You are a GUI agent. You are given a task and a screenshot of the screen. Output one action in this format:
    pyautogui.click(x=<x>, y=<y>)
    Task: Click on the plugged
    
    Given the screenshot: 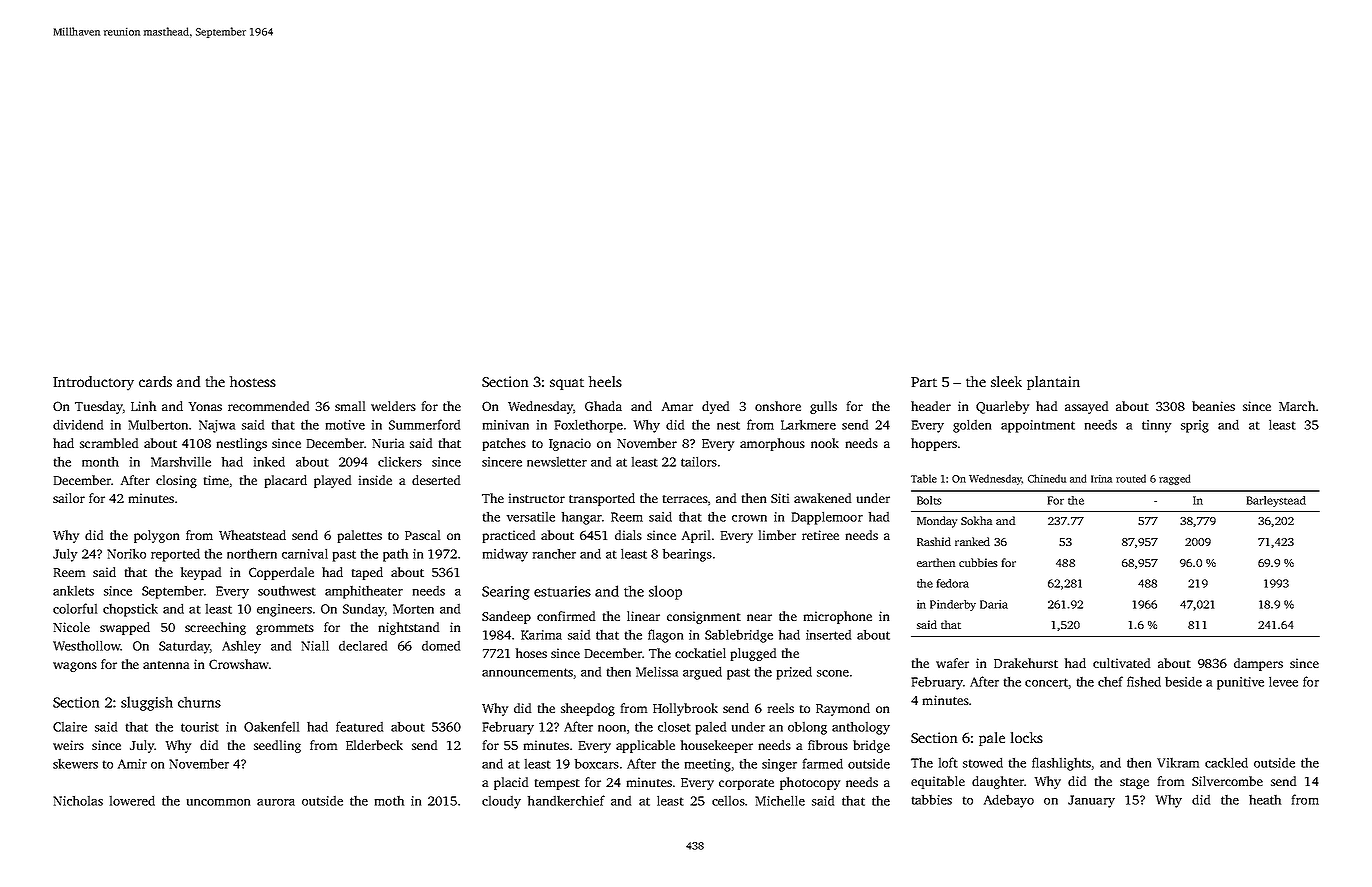 What is the action you would take?
    pyautogui.click(x=753, y=654)
